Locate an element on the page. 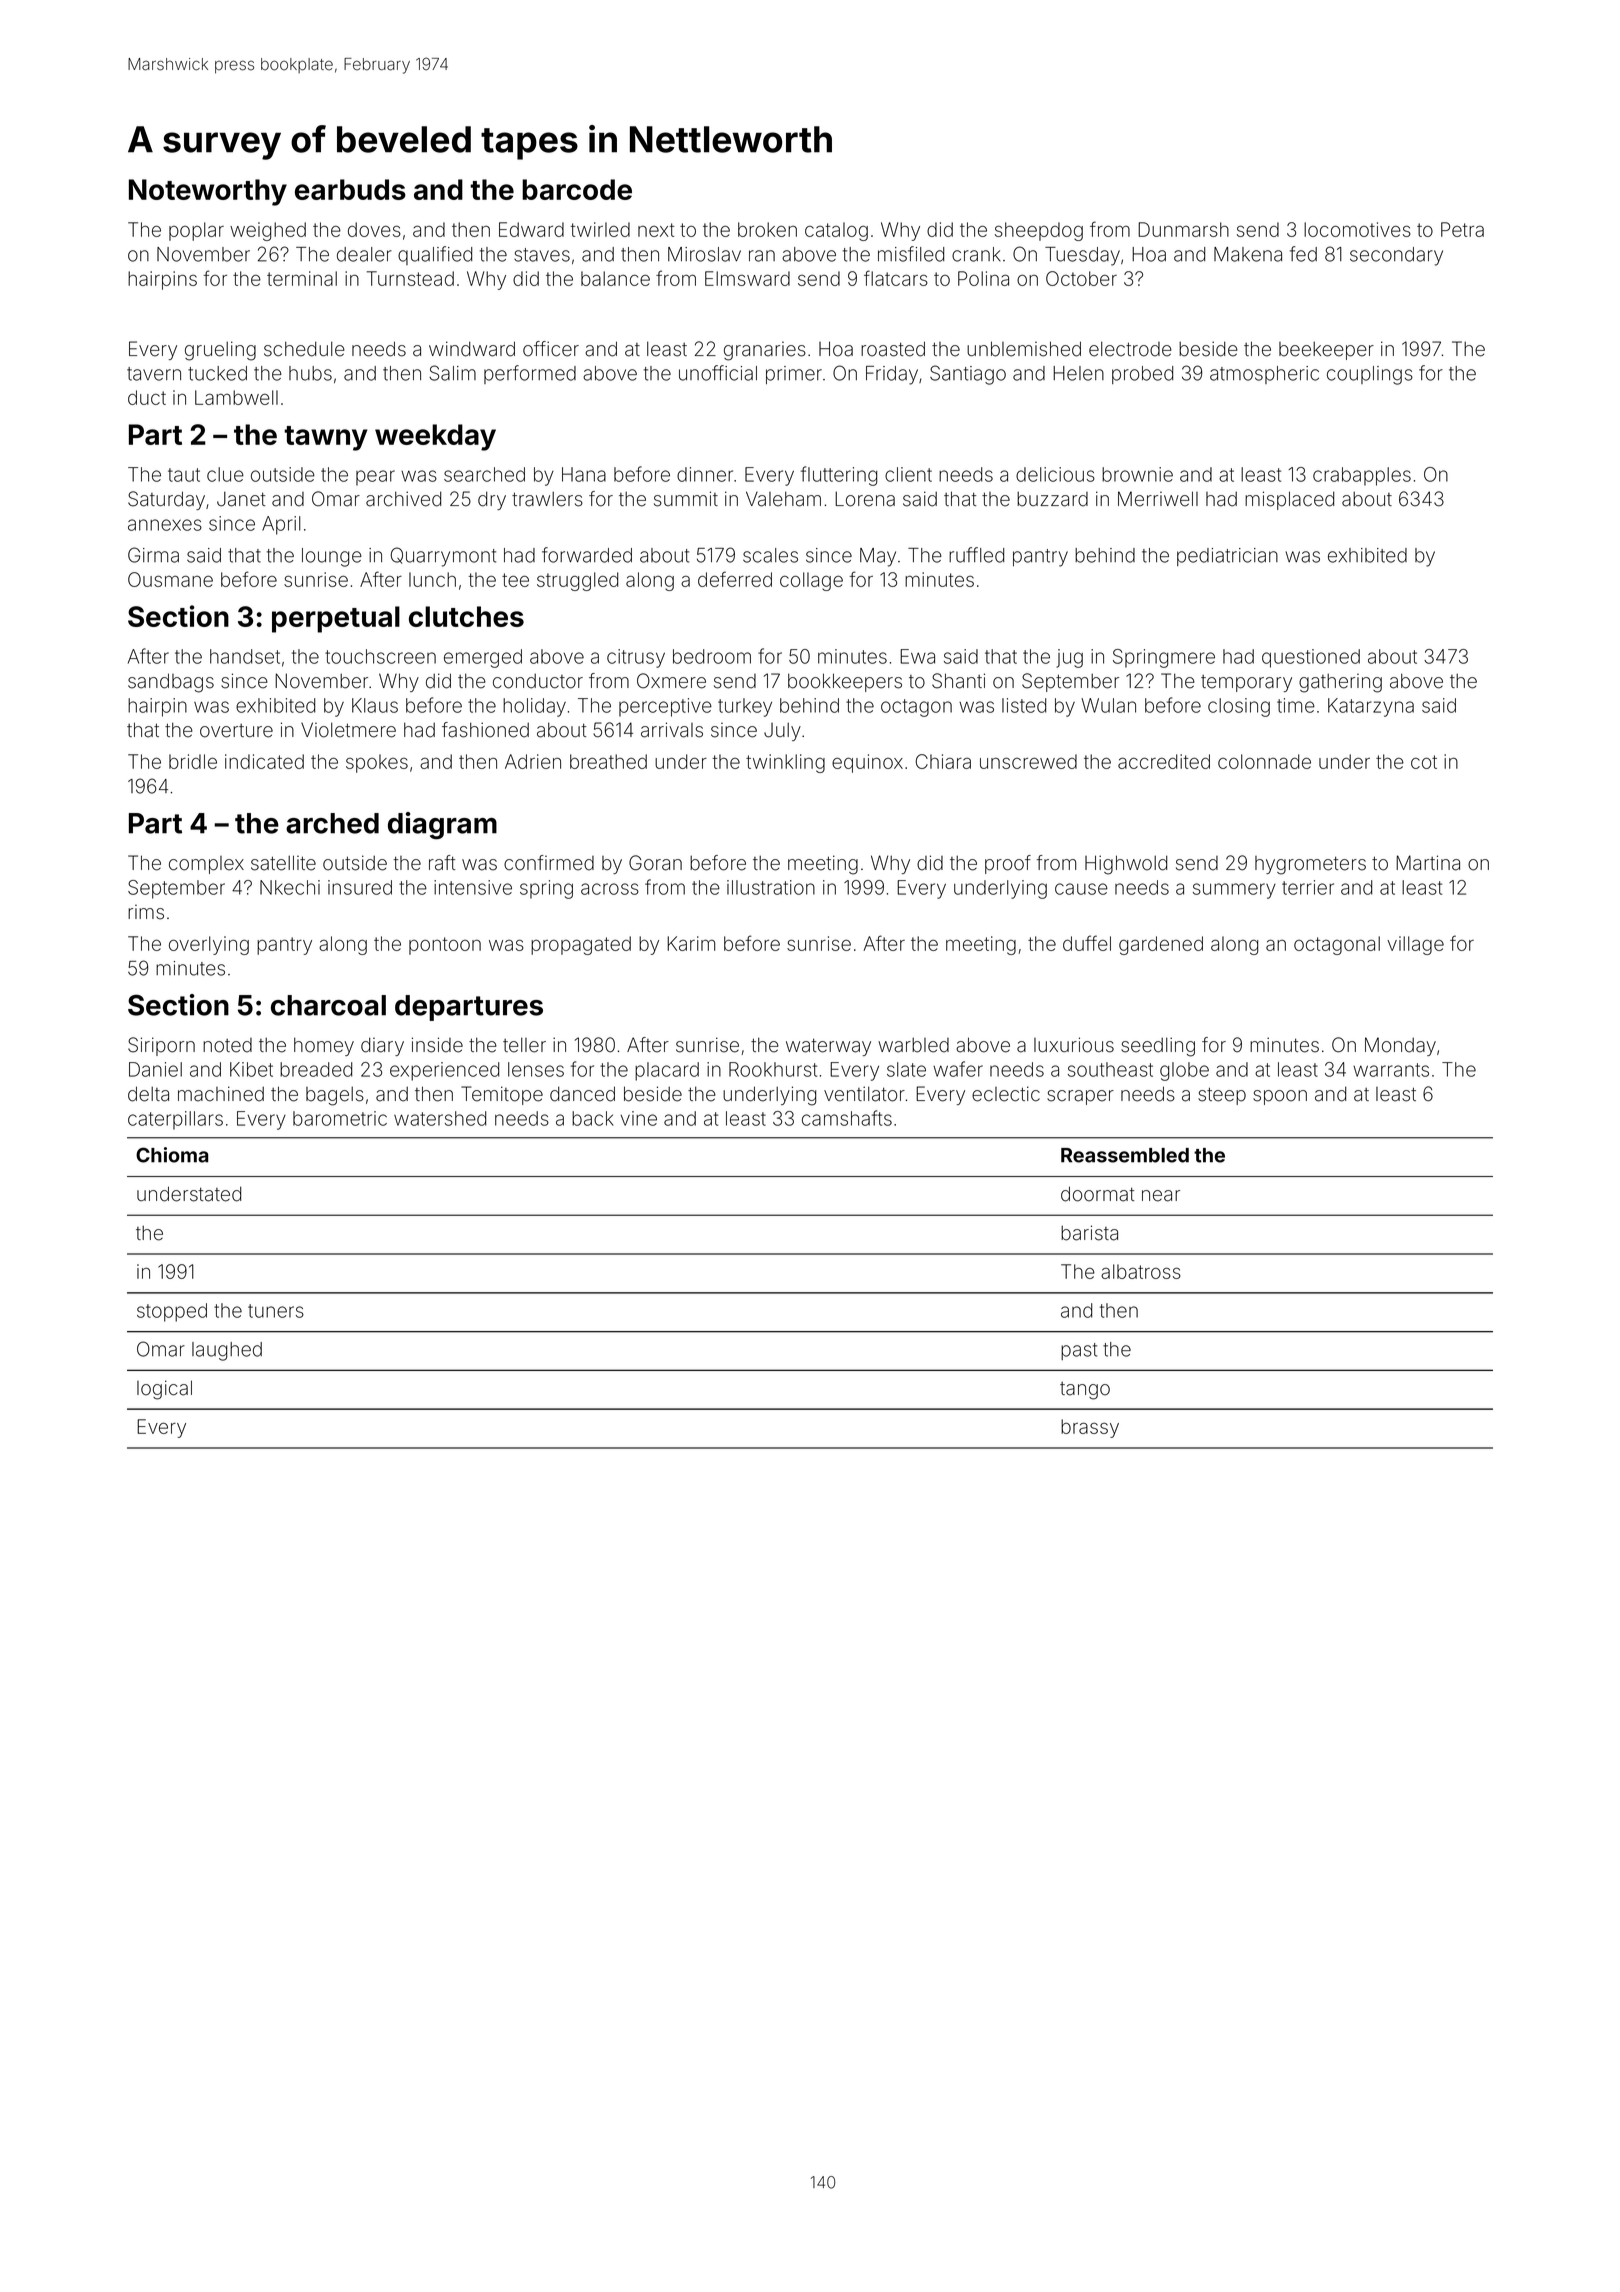  laughed is located at coordinates (227, 1351).
